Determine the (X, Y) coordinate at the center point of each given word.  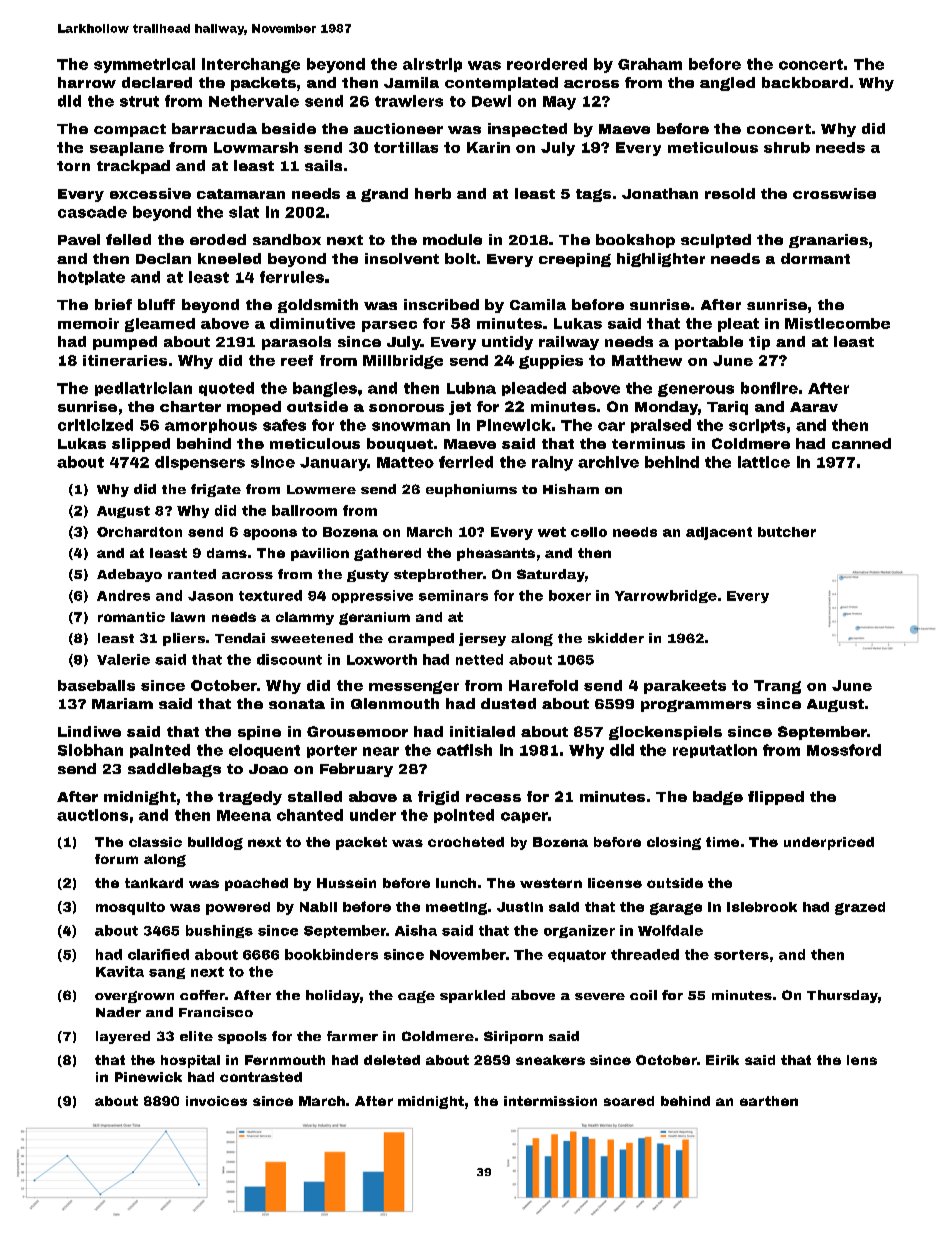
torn (73, 166)
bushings (219, 931)
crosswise (834, 193)
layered (123, 1037)
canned (861, 443)
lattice (764, 462)
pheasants (496, 554)
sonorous (406, 408)
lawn (188, 617)
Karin (488, 147)
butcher (787, 532)
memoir (88, 323)
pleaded (534, 389)
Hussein (346, 883)
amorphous (211, 426)
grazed (860, 908)
